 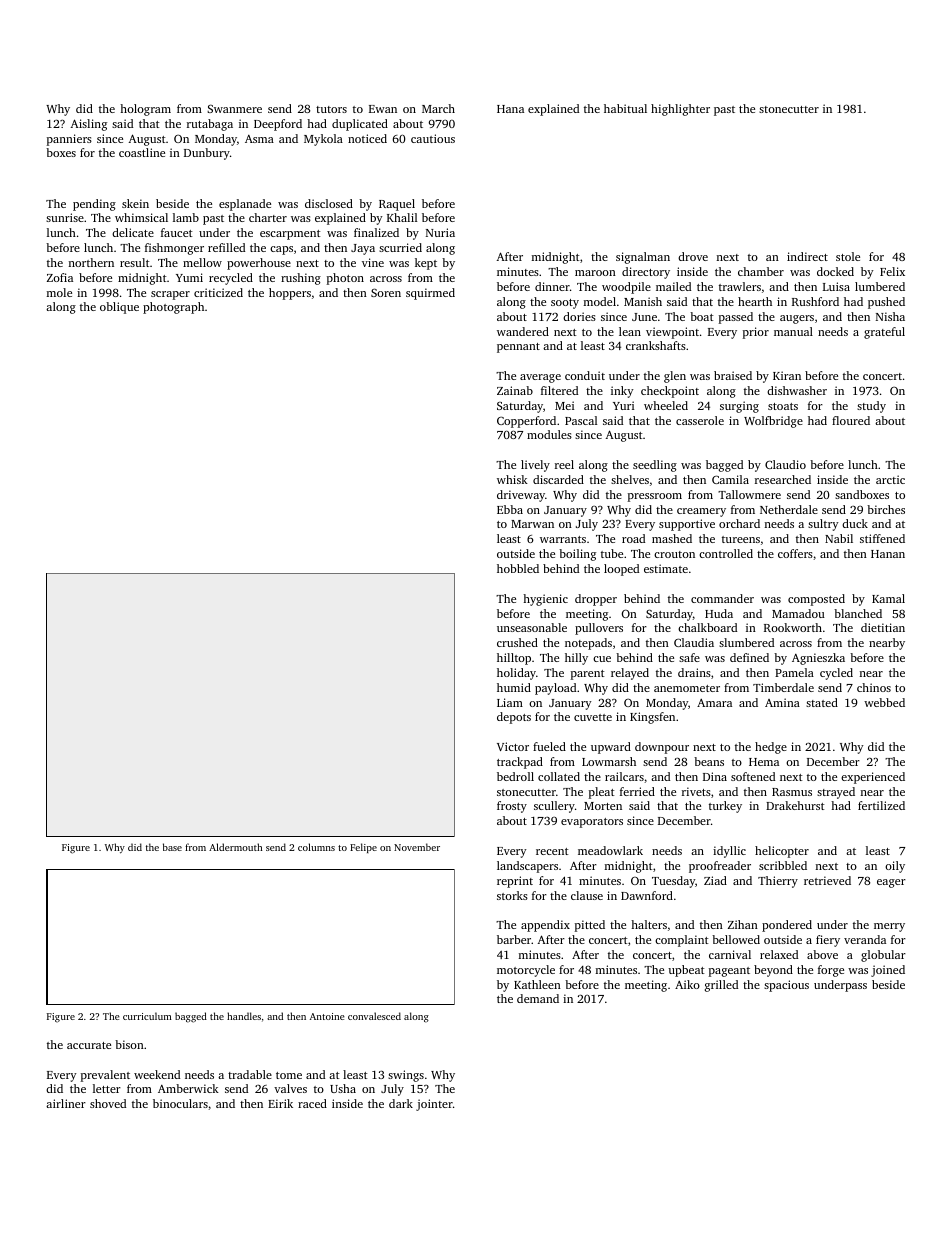 I want to click on Felix, so click(x=892, y=271).
